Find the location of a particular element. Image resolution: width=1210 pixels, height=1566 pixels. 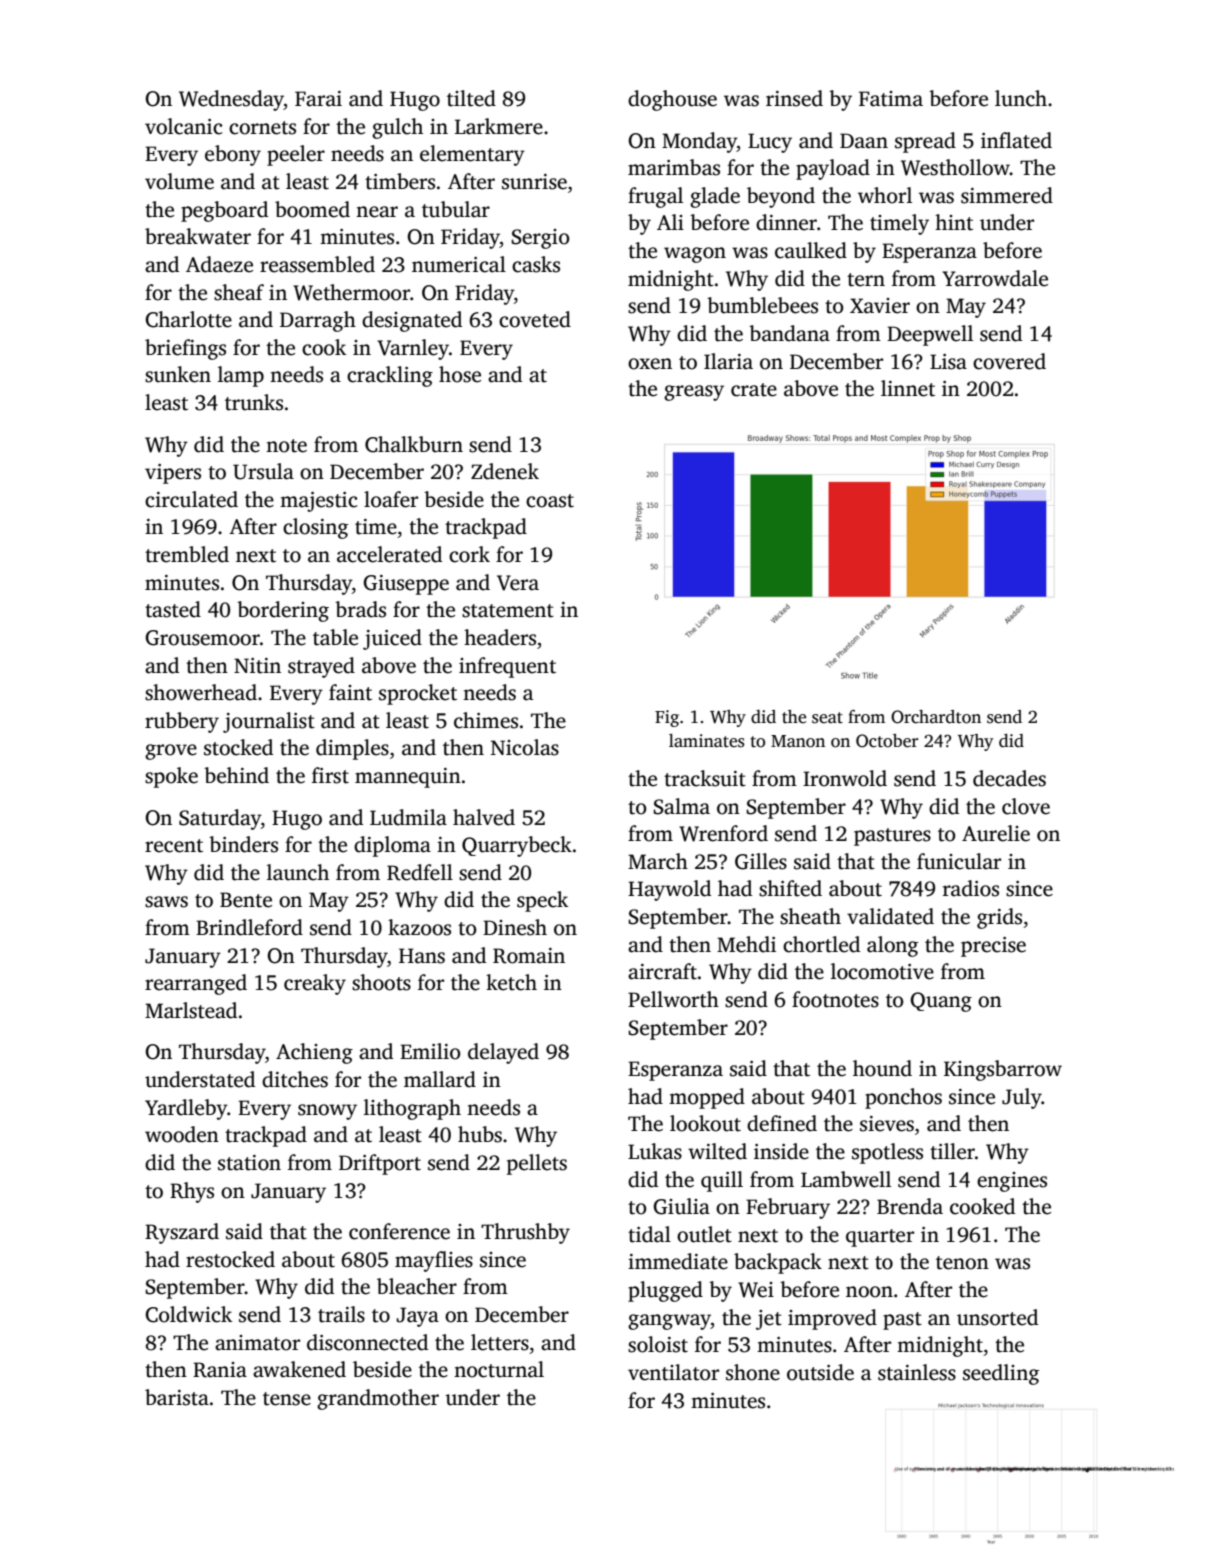

rinsed is located at coordinates (794, 98).
